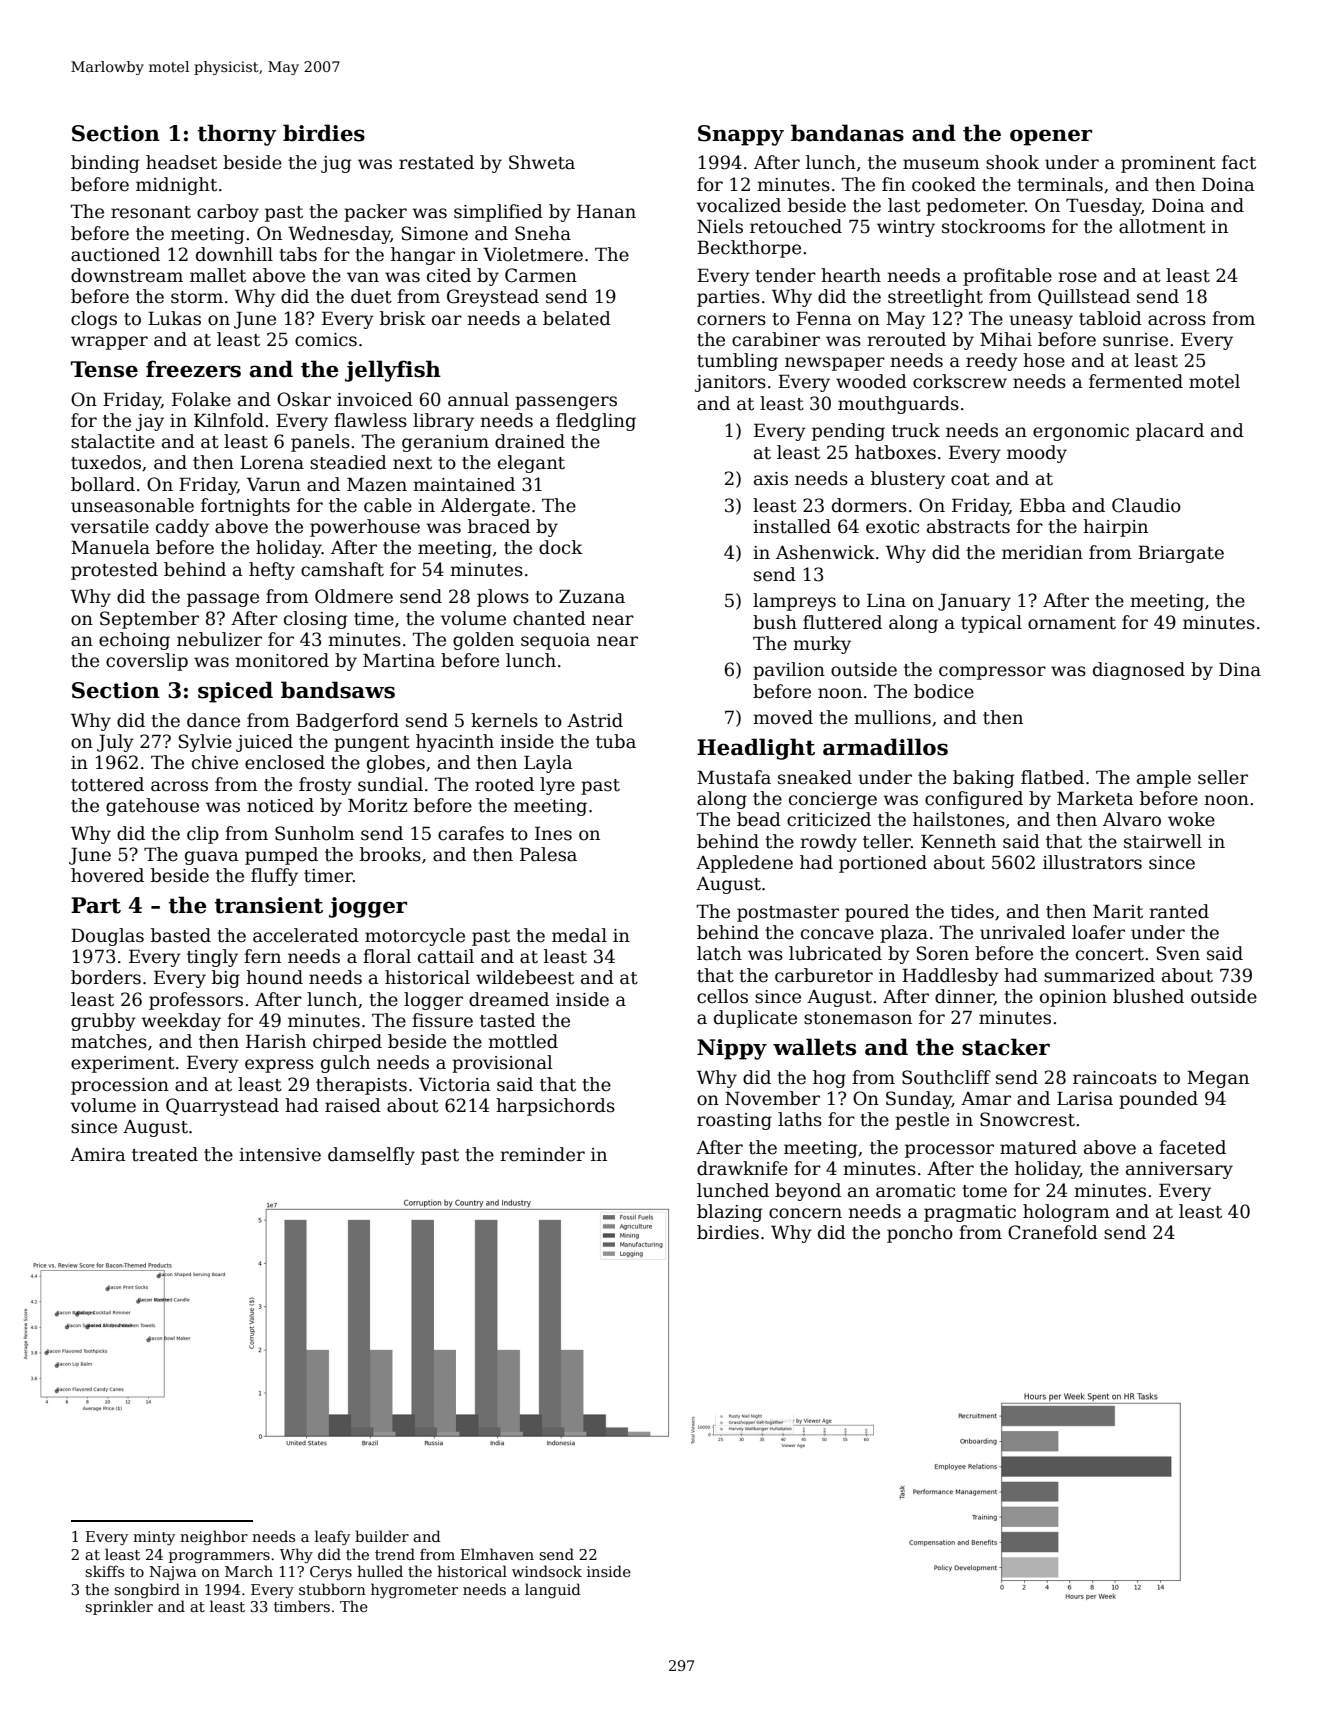 This screenshot has width=1336, height=1729. What do you see at coordinates (1038, 1147) in the screenshot?
I see `matured` at bounding box center [1038, 1147].
